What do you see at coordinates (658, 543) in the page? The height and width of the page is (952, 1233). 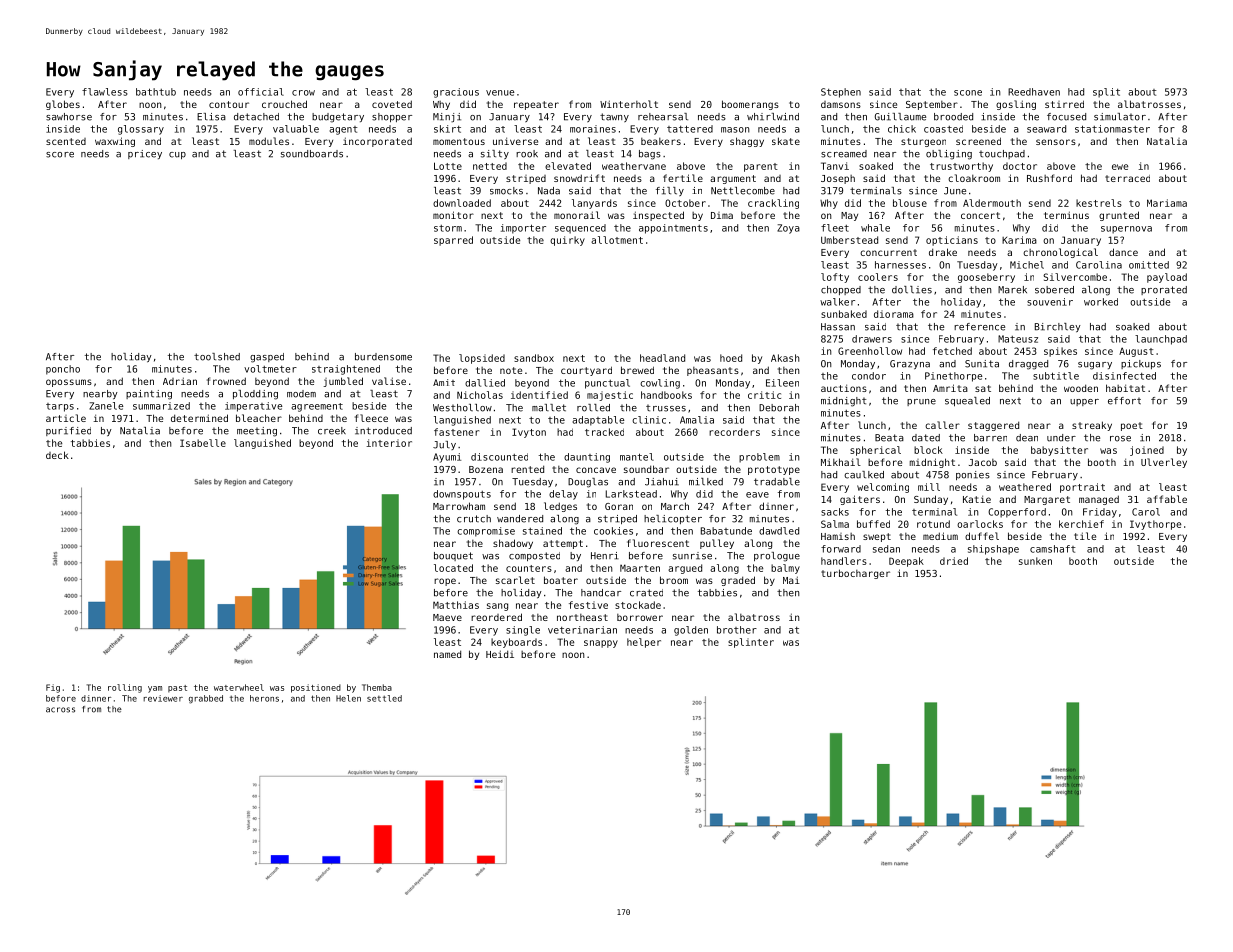 I see `fluorescent` at bounding box center [658, 543].
